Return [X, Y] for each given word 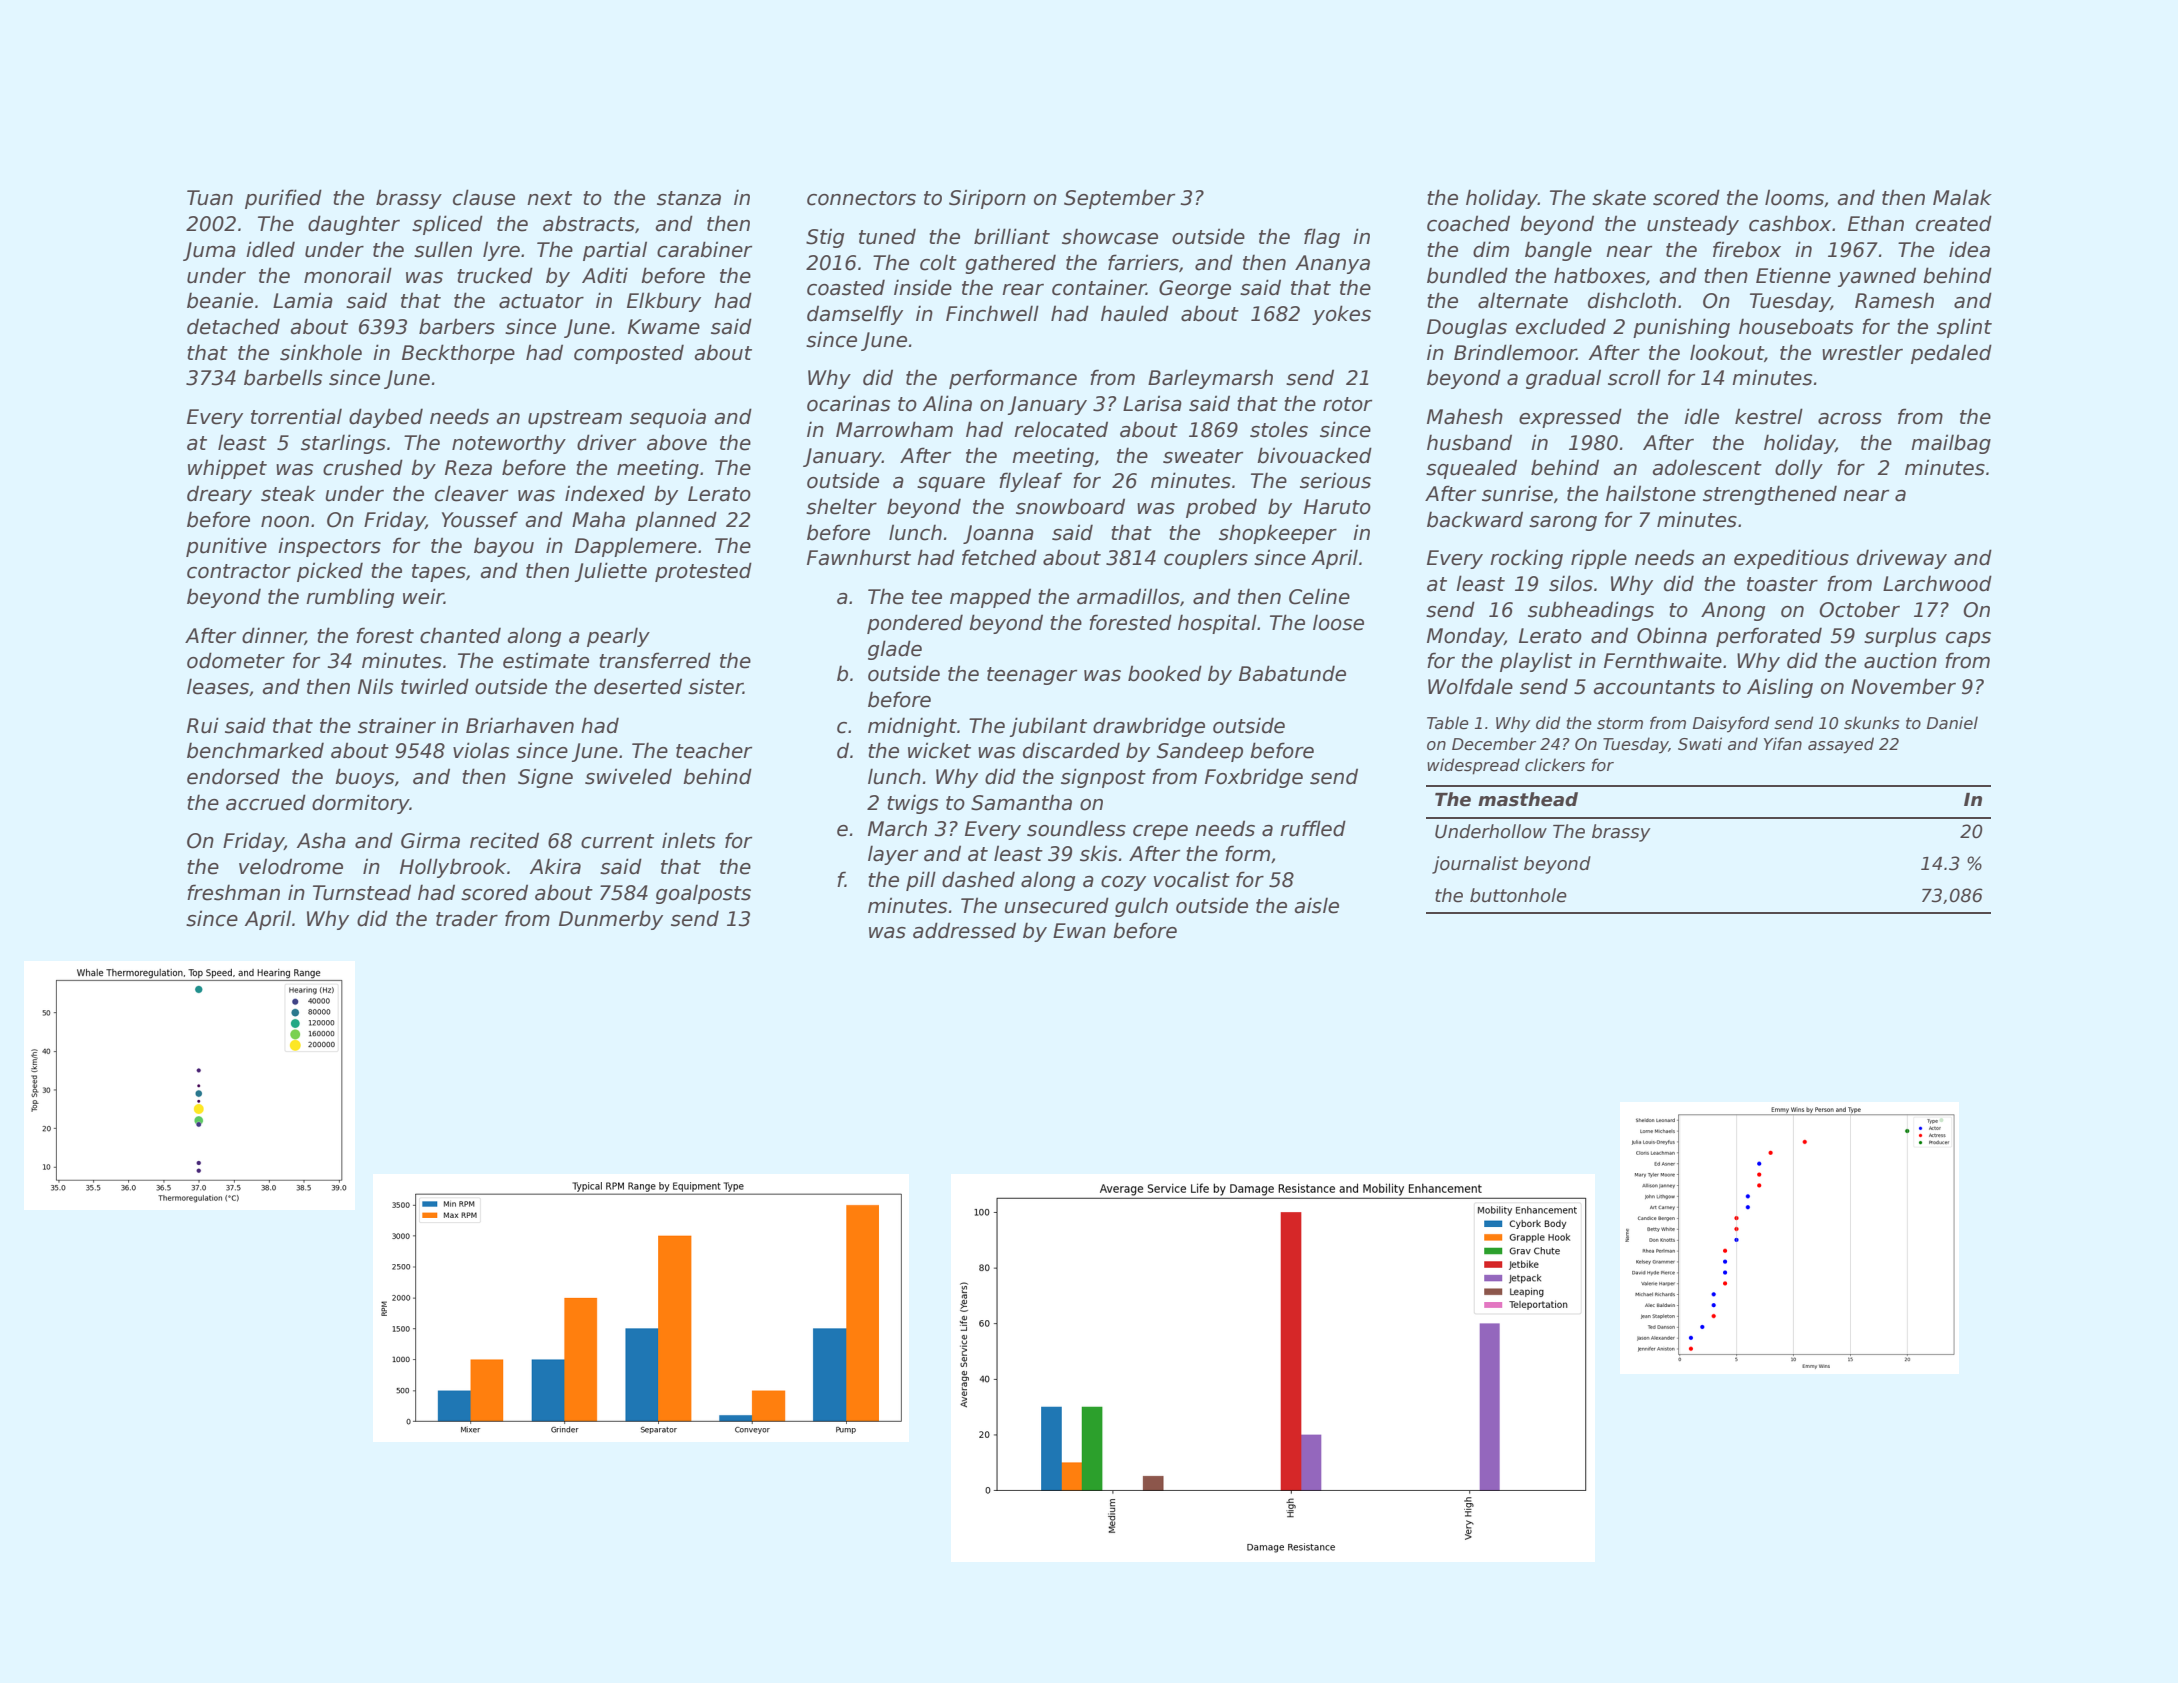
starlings [343, 444]
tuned [887, 236]
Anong [1733, 611]
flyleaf [1030, 482]
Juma [209, 251]
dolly [1799, 469]
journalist [1475, 865]
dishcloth [1632, 300]
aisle [1316, 905]
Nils [375, 686]
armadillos [1128, 596]
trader [467, 918]
